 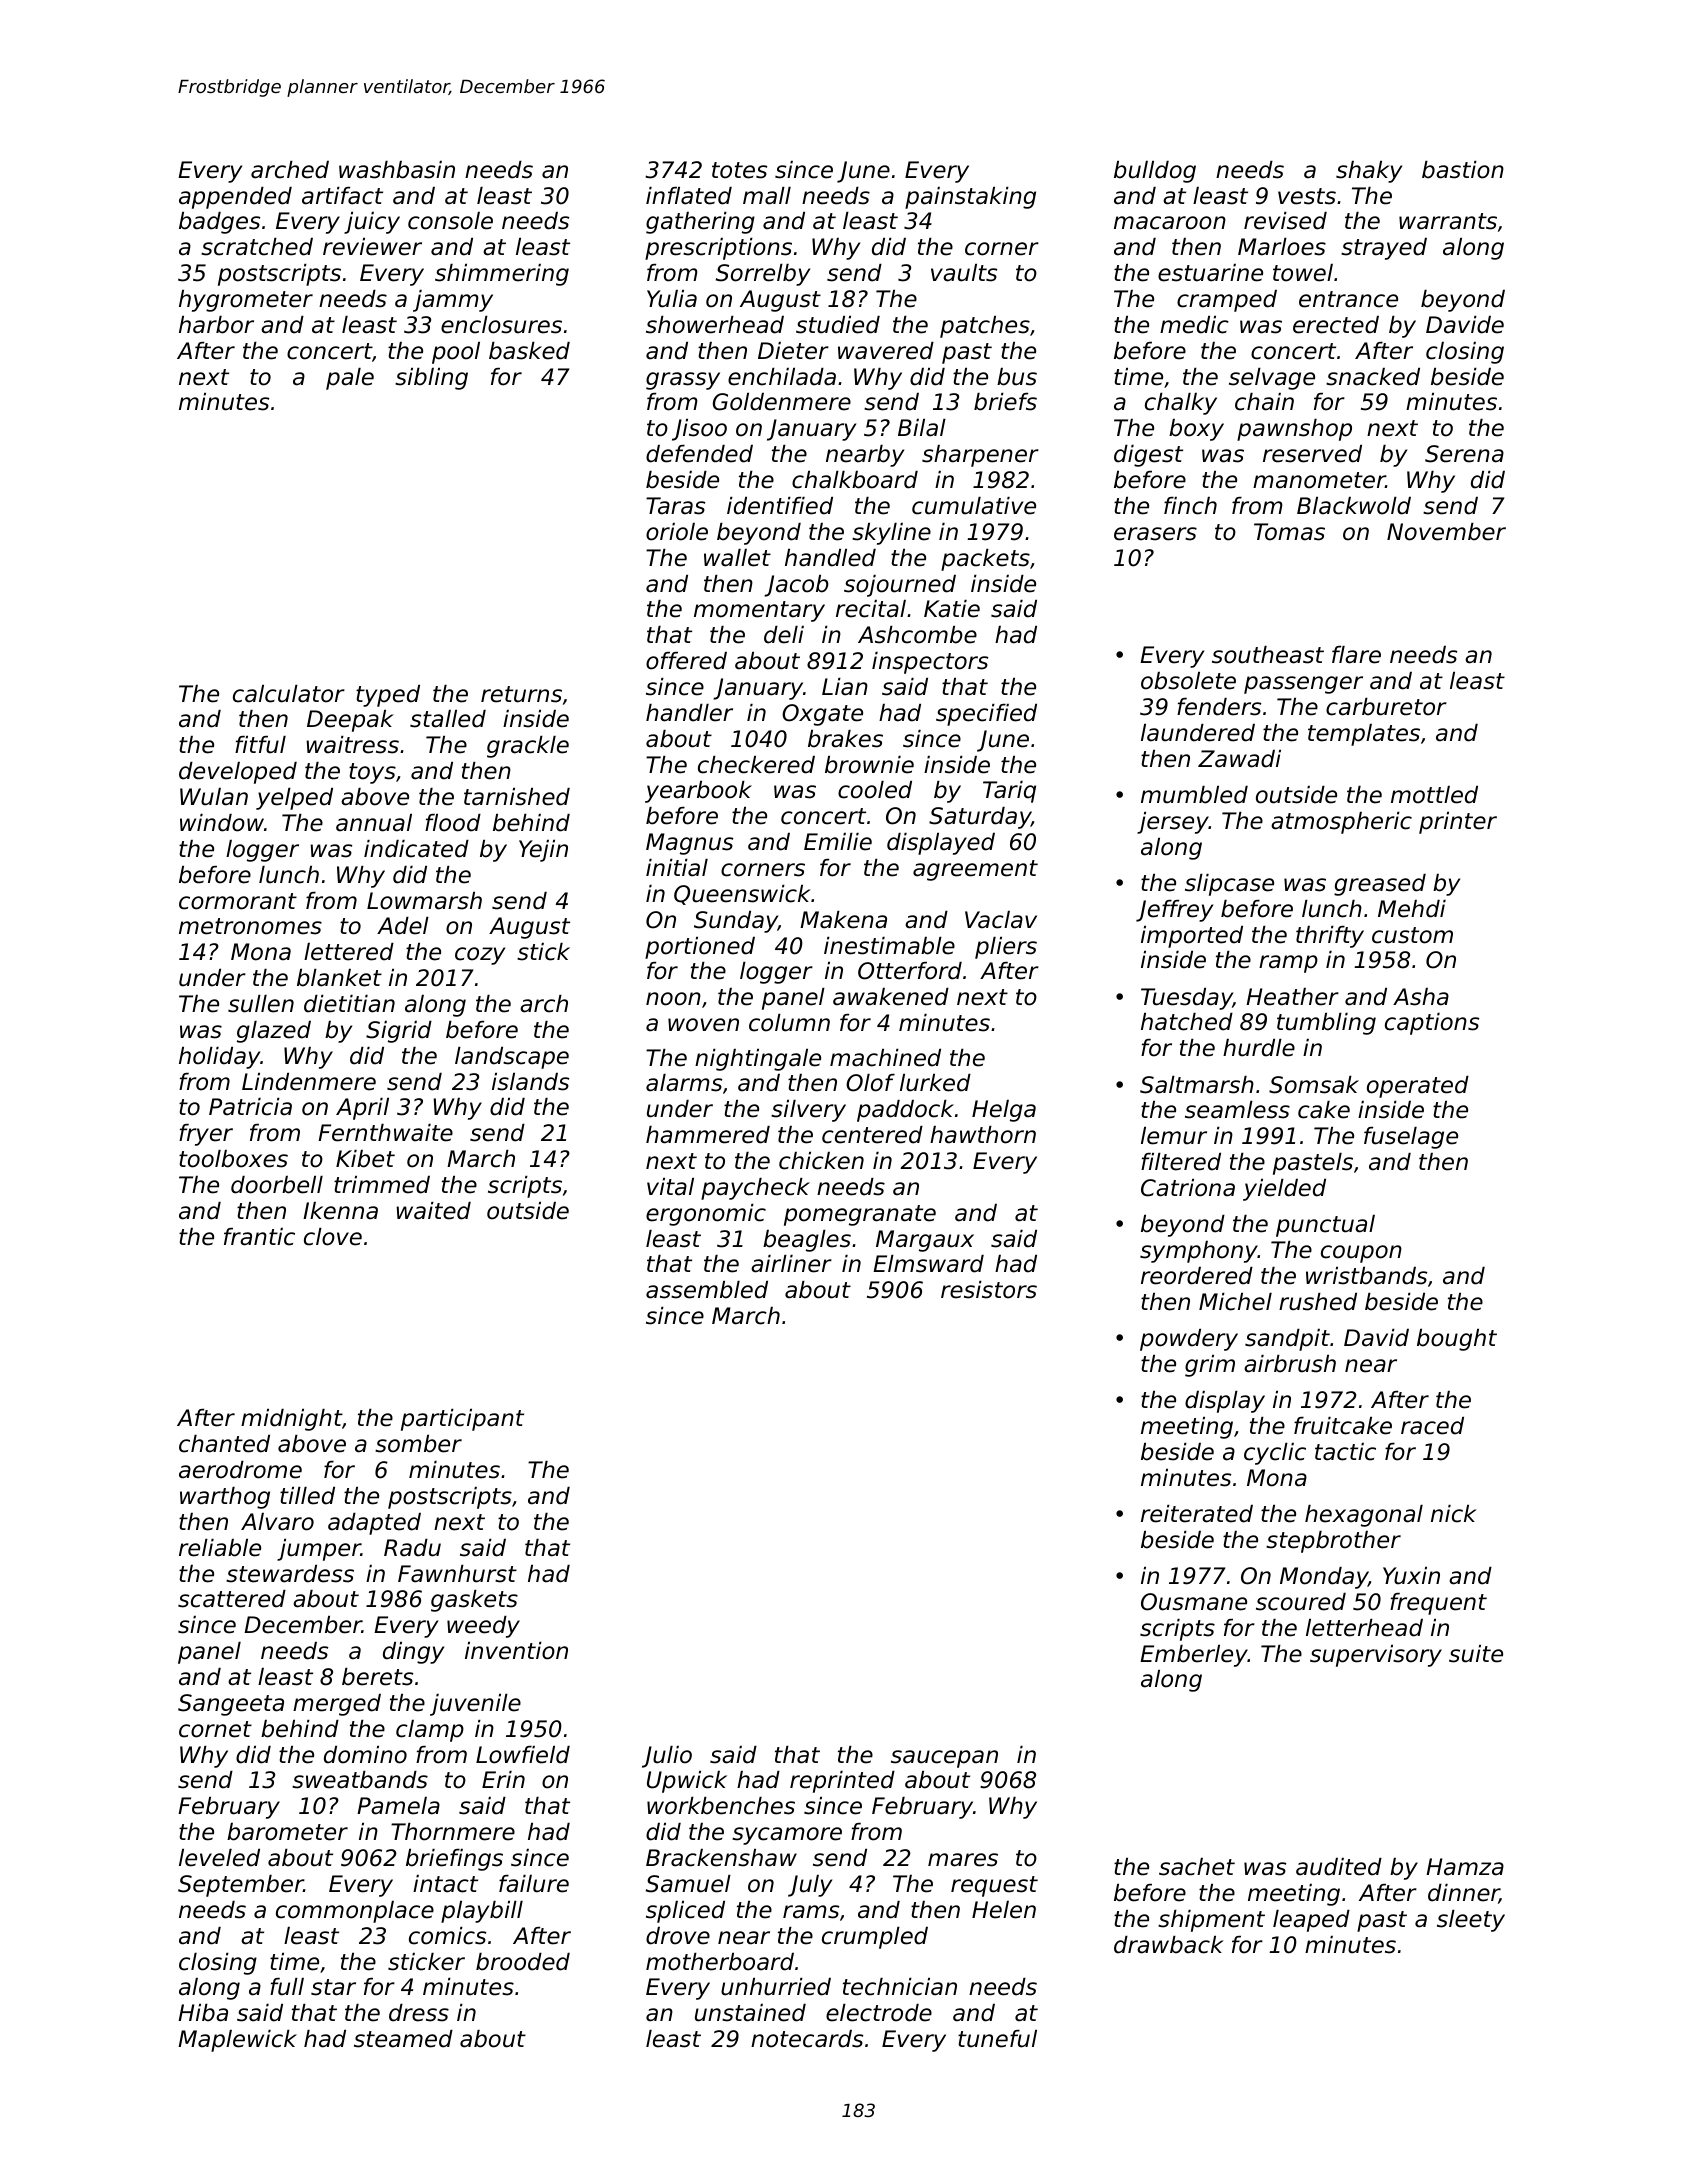 What do you see at coordinates (433, 1211) in the screenshot?
I see `waited` at bounding box center [433, 1211].
